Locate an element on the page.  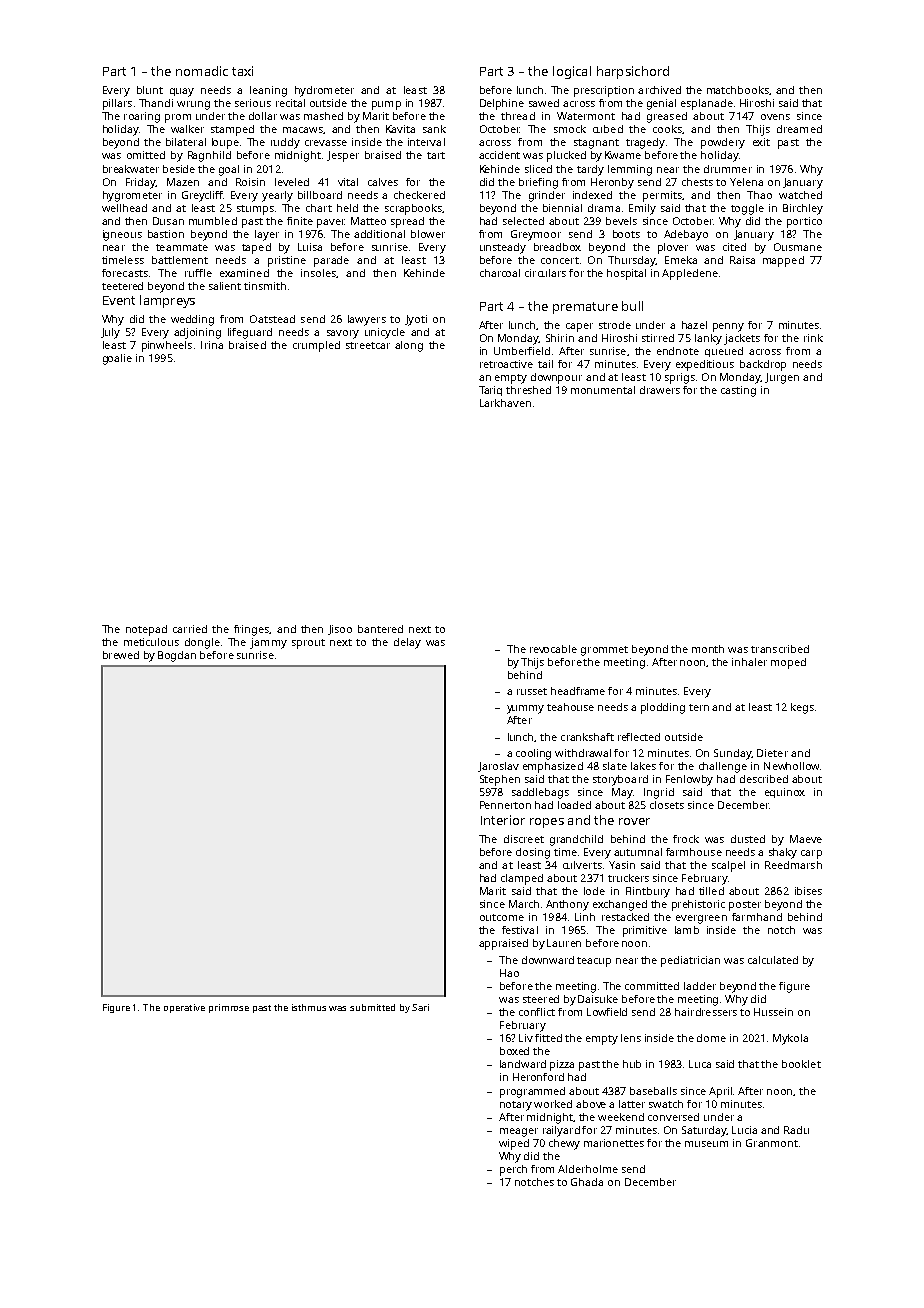
crumpled is located at coordinates (316, 346).
